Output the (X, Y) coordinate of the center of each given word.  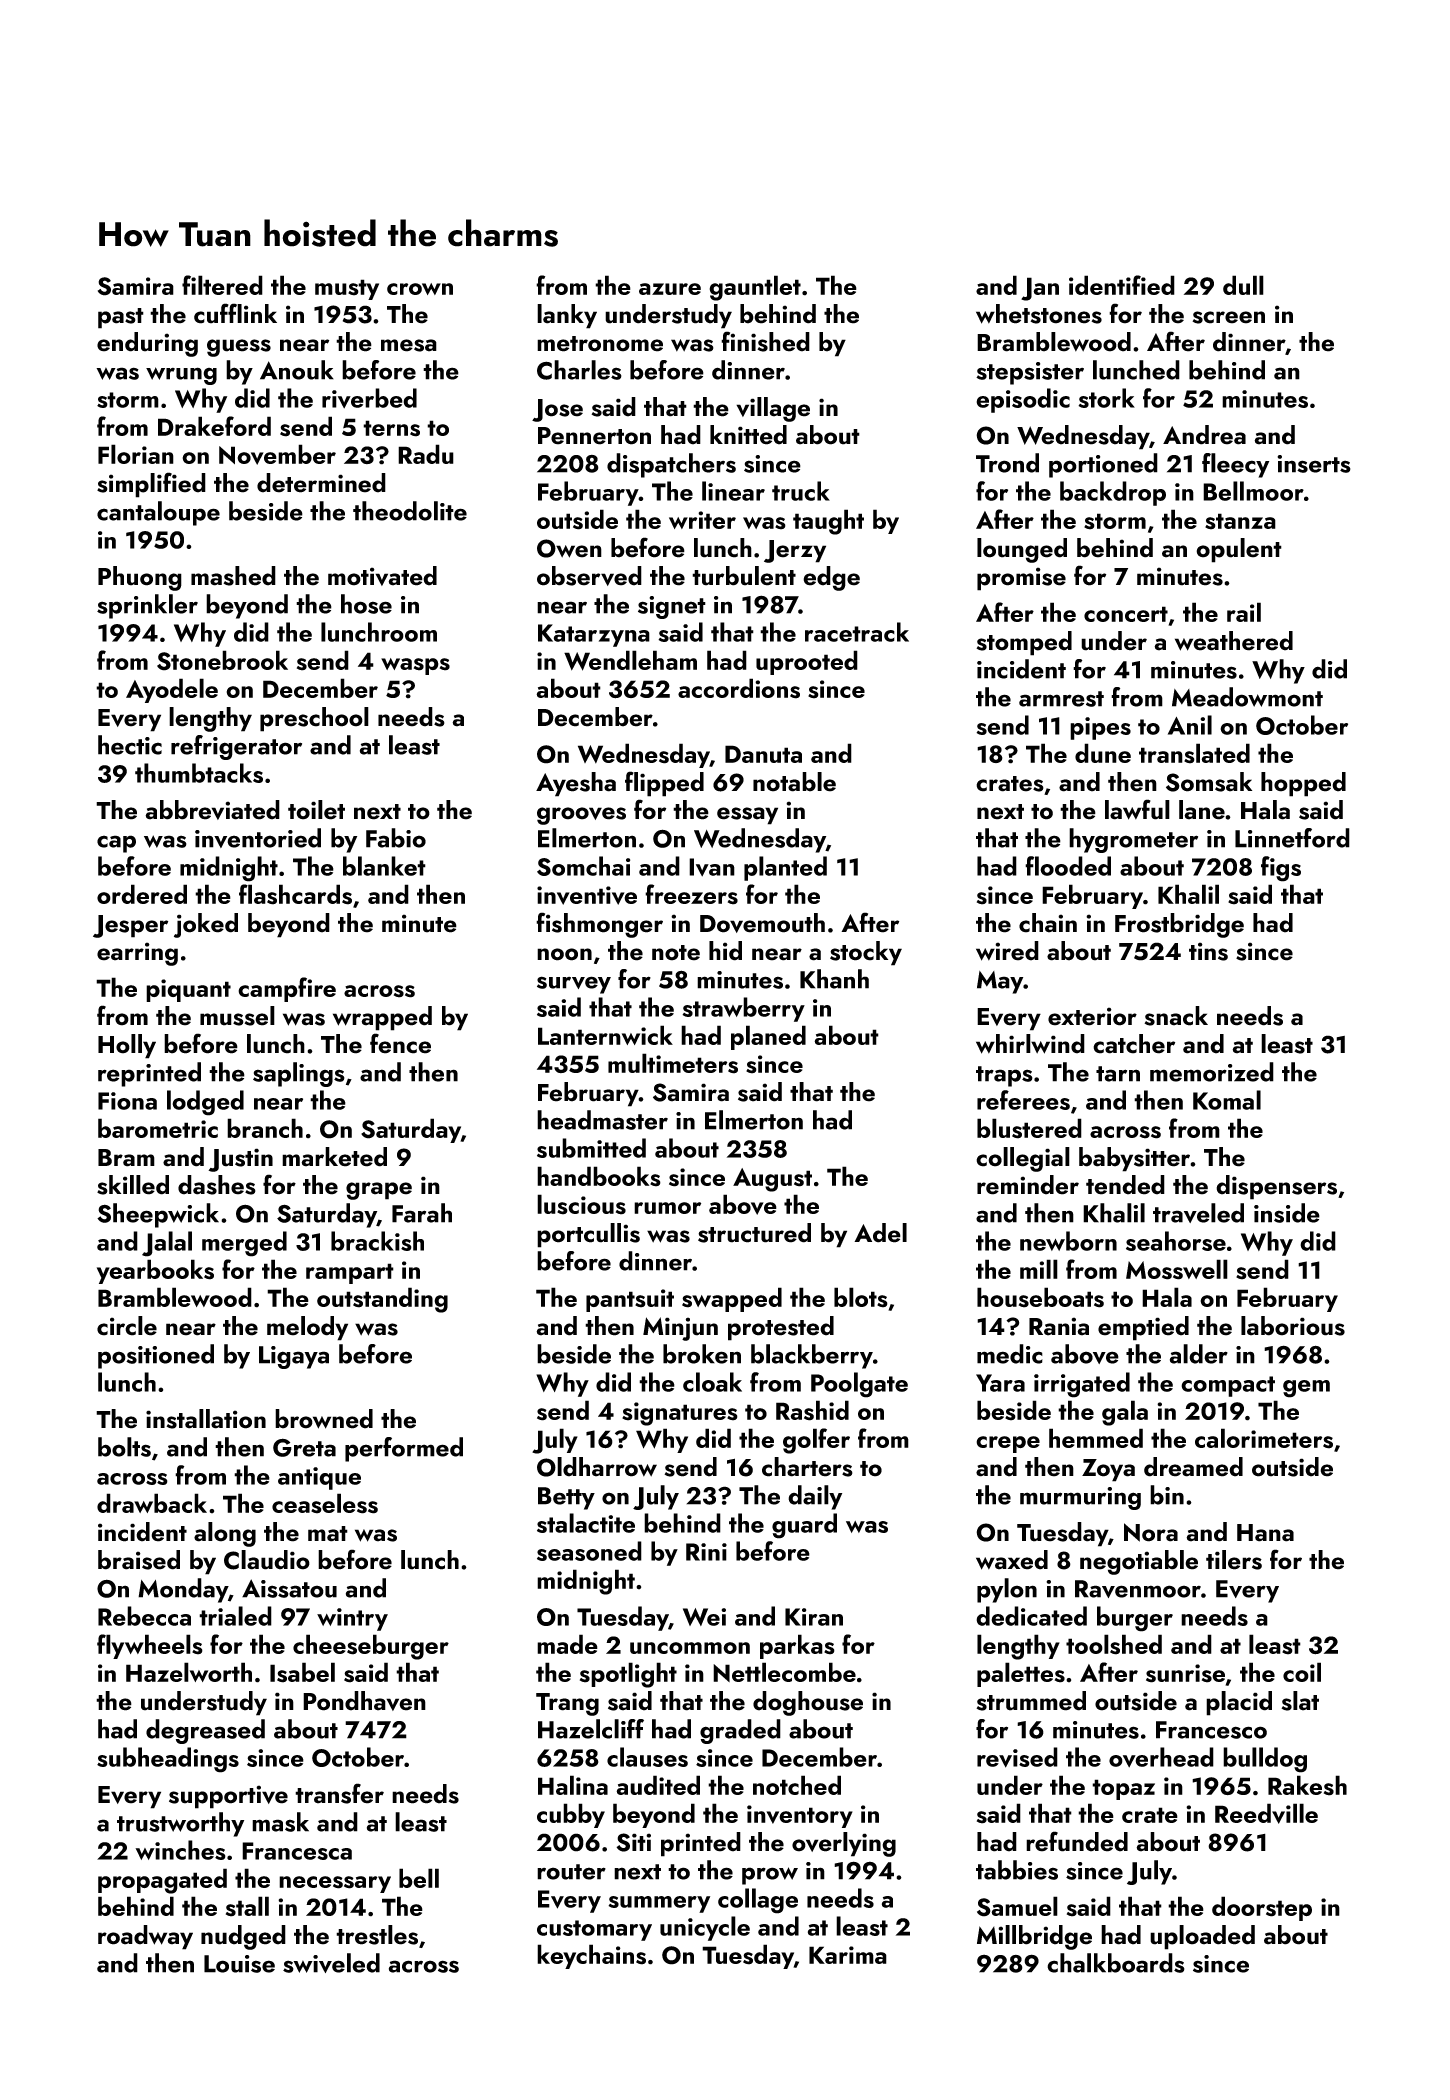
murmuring (1080, 1498)
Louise (239, 1964)
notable (794, 782)
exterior (1092, 1016)
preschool (314, 719)
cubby (571, 1815)
